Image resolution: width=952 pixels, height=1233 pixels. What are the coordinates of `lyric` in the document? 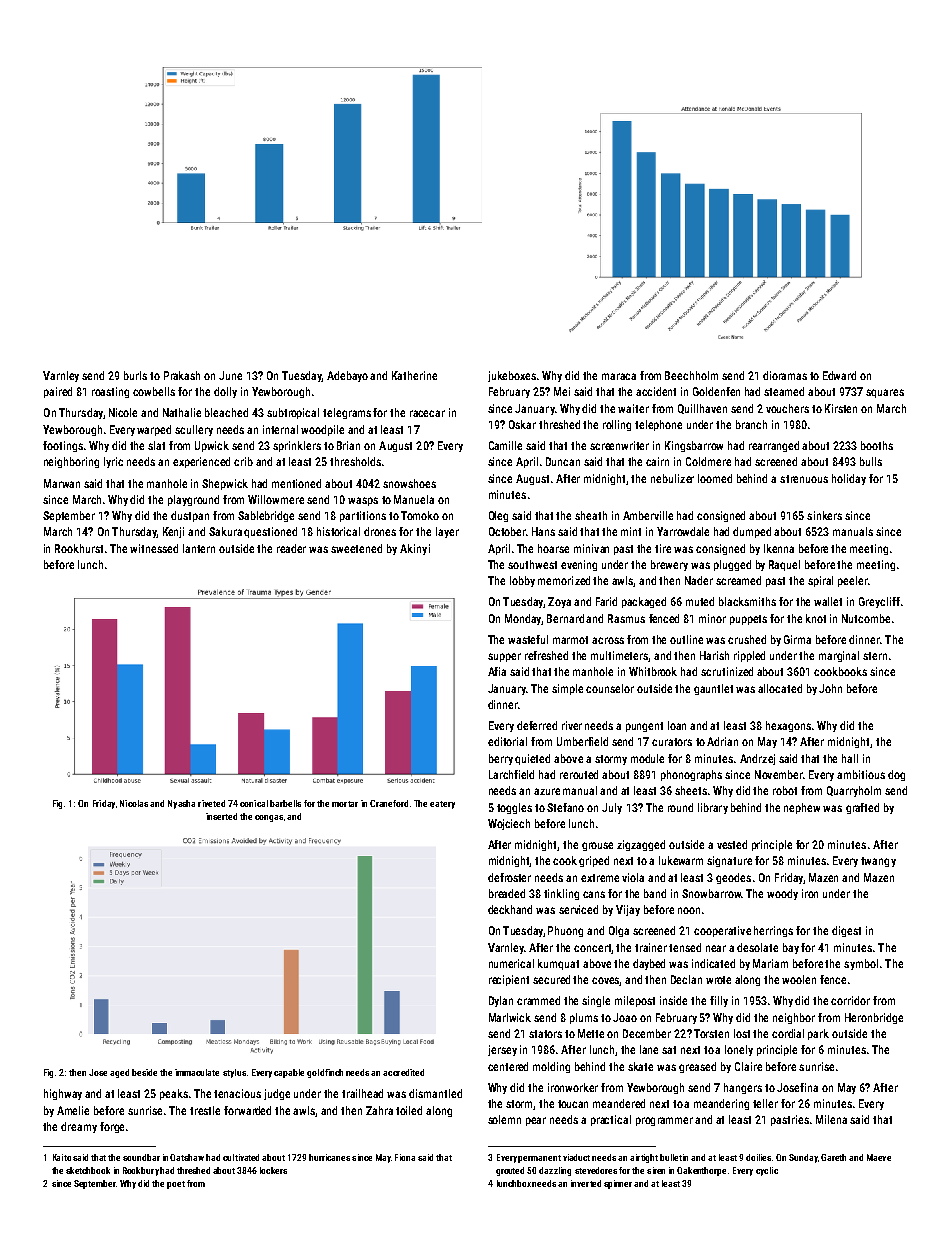 It's located at (113, 462).
